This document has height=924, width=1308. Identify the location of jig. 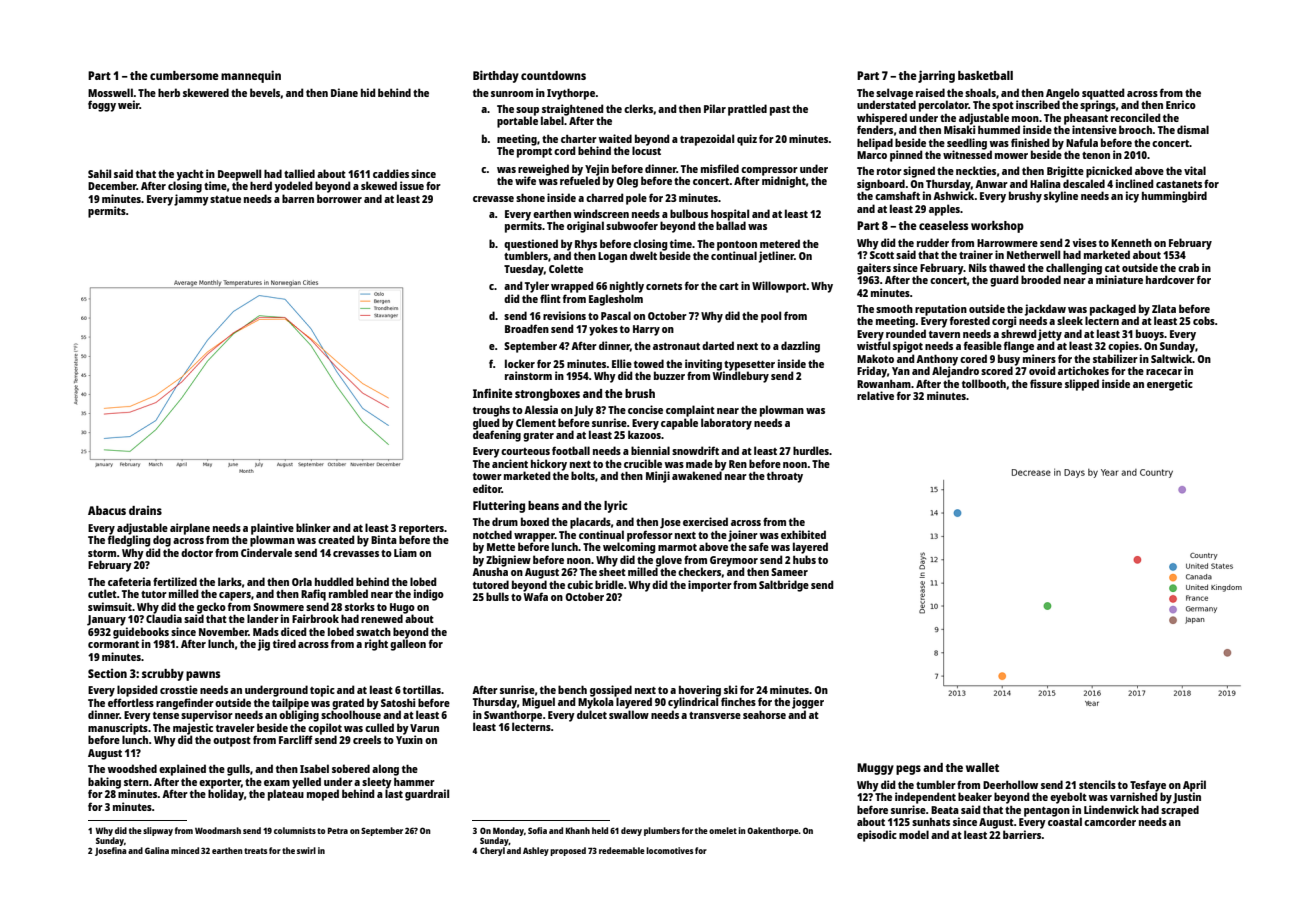
(264, 645).
